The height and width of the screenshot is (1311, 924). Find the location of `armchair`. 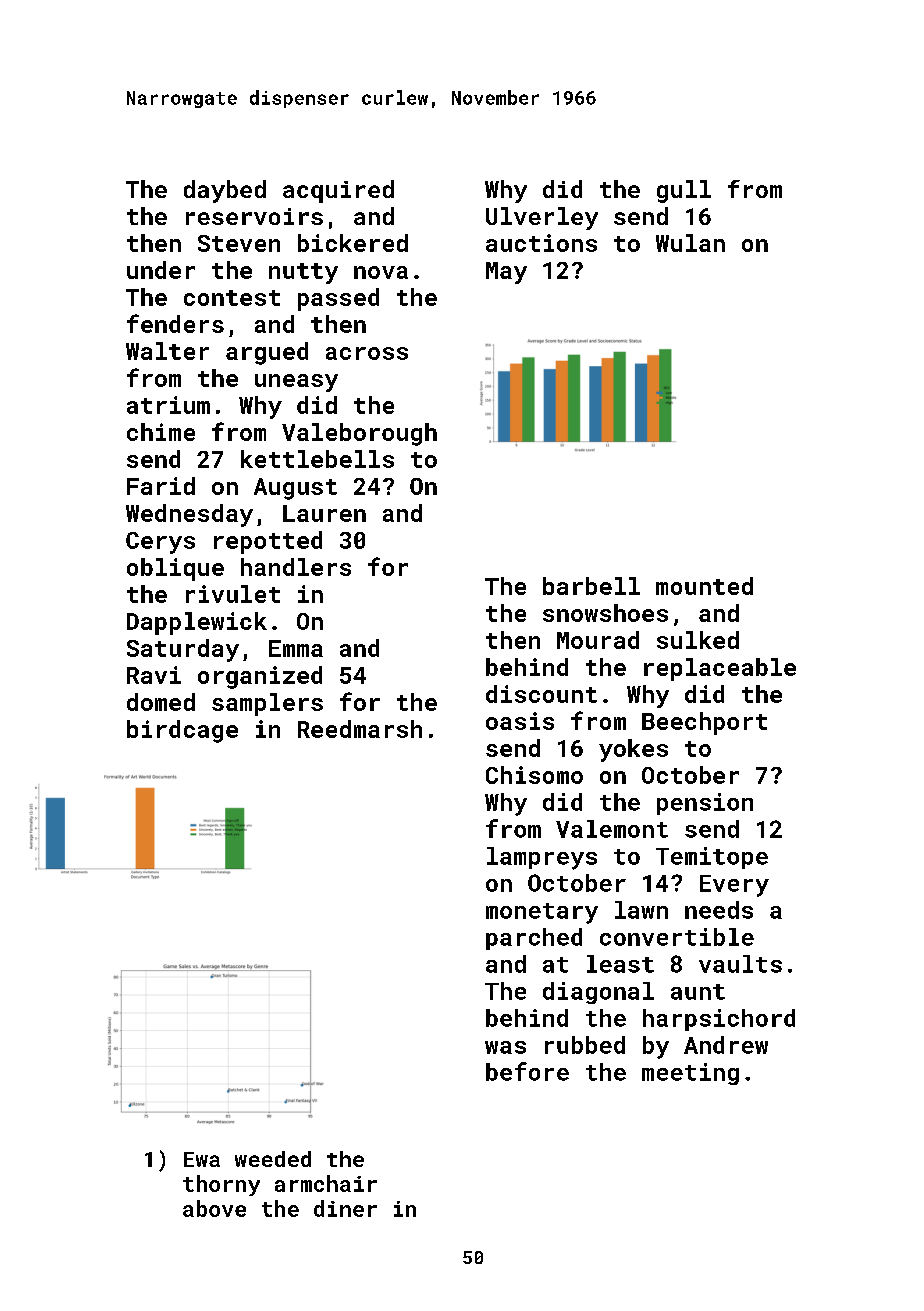

armchair is located at coordinates (326, 1183).
